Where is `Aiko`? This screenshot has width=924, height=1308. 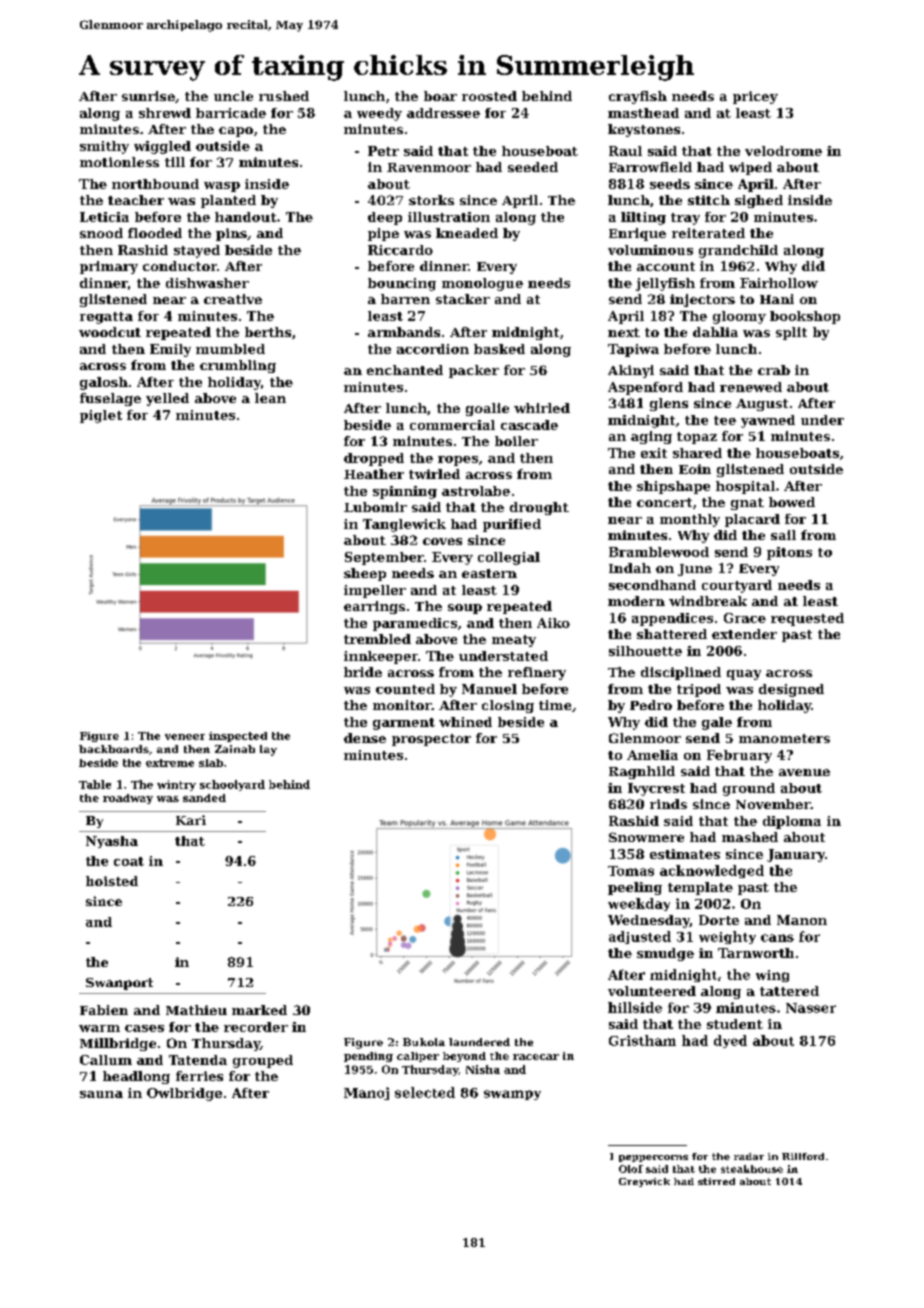
Aiko is located at coordinates (553, 623).
